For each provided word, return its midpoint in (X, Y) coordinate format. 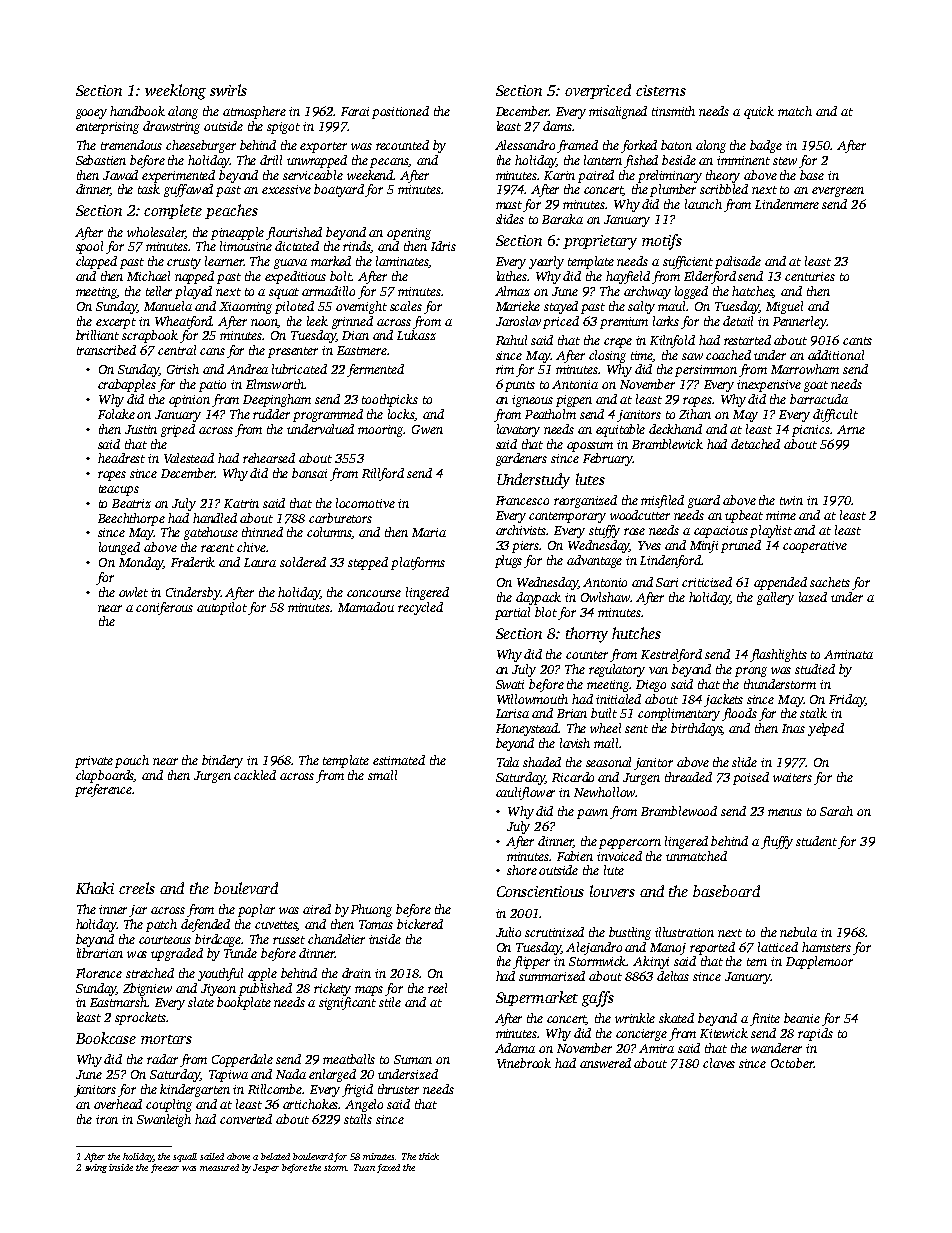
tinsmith (673, 111)
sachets (830, 582)
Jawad (120, 175)
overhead (118, 1104)
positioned (400, 112)
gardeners (521, 459)
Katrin (241, 503)
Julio (508, 932)
